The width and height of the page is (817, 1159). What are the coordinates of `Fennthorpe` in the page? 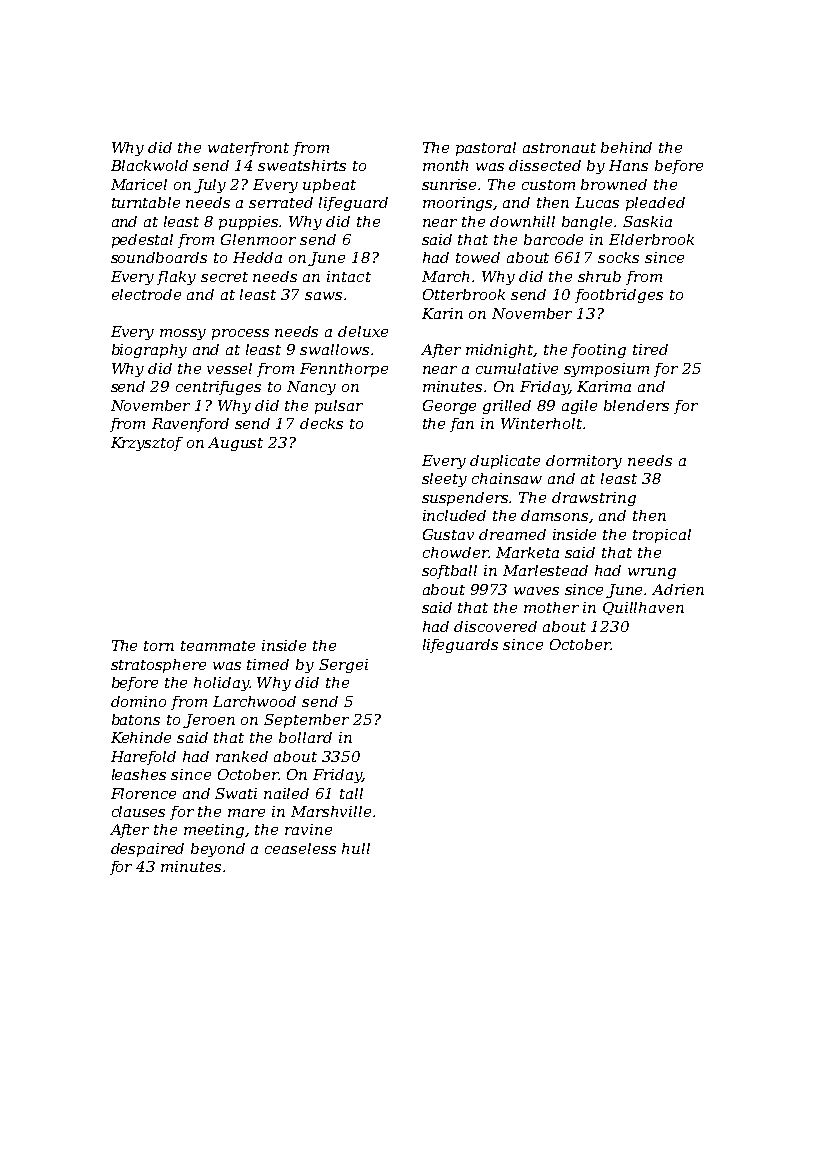 It's located at (344, 370).
